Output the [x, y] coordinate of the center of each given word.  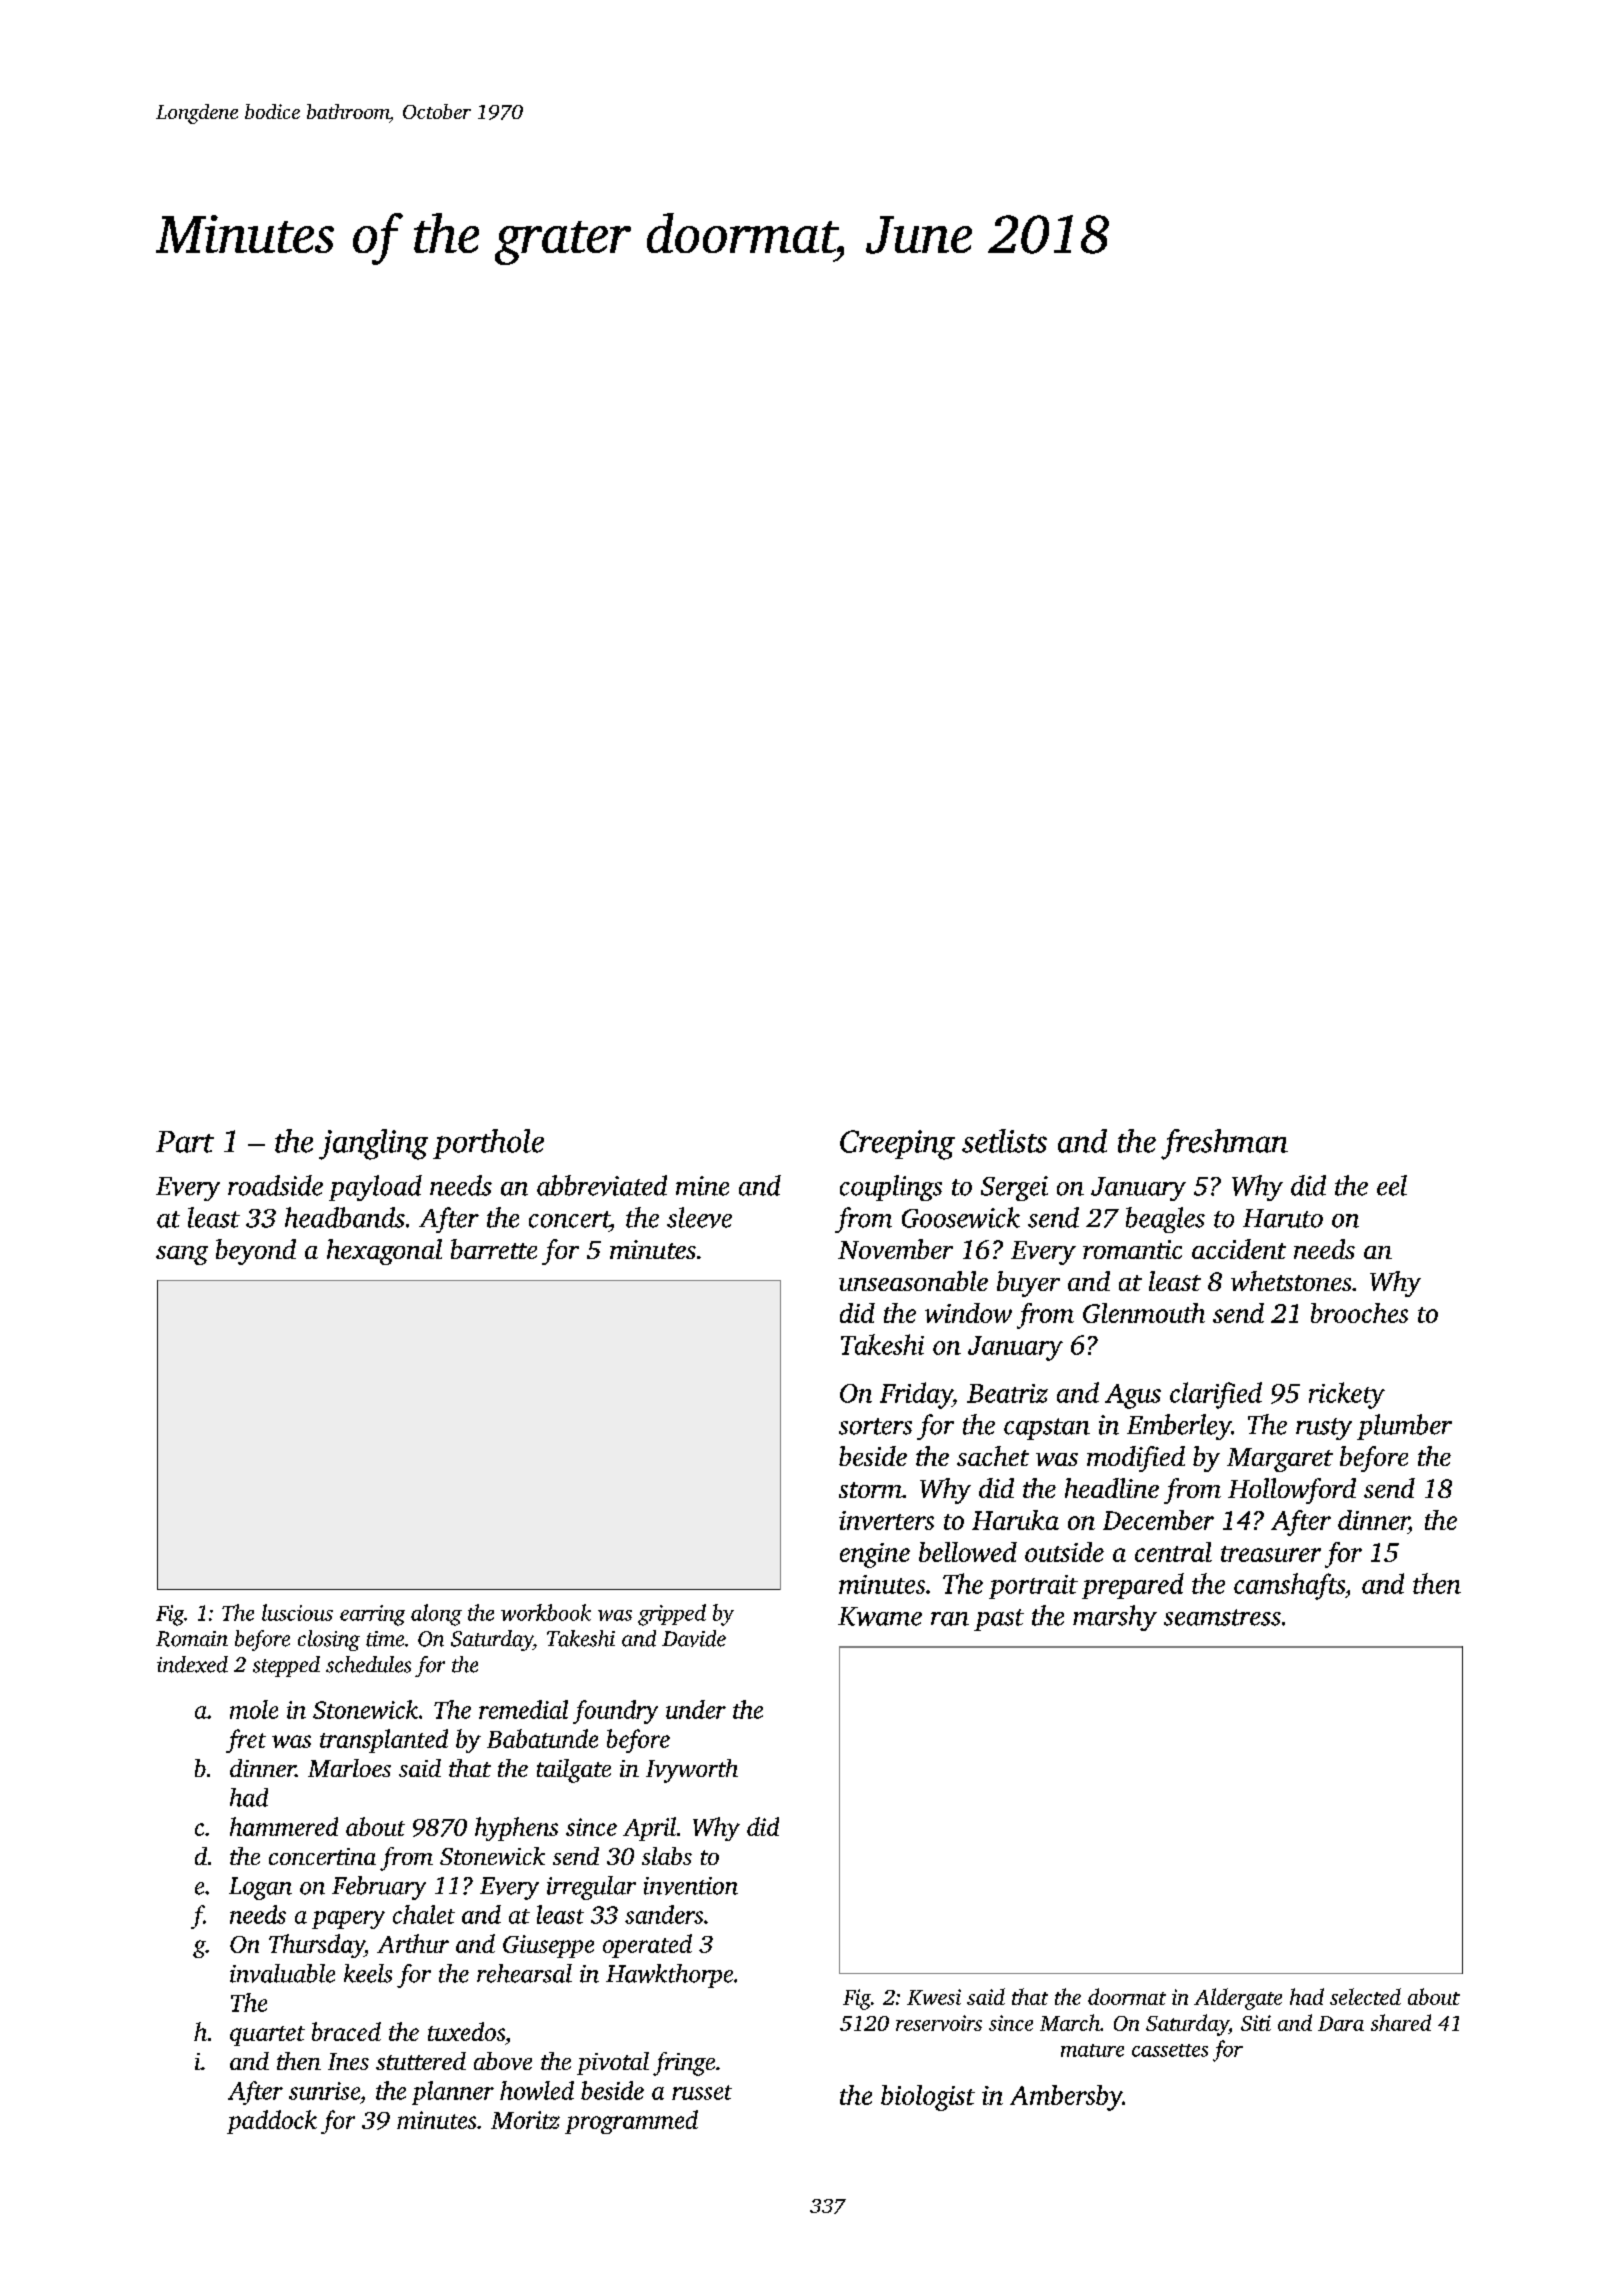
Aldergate [1238, 1999]
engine [875, 1555]
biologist [928, 2098]
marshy [1115, 1618]
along [436, 1615]
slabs [667, 1856]
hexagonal [384, 1252]
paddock [272, 2122]
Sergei [1014, 1188]
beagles [1165, 1220]
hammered [284, 1826]
